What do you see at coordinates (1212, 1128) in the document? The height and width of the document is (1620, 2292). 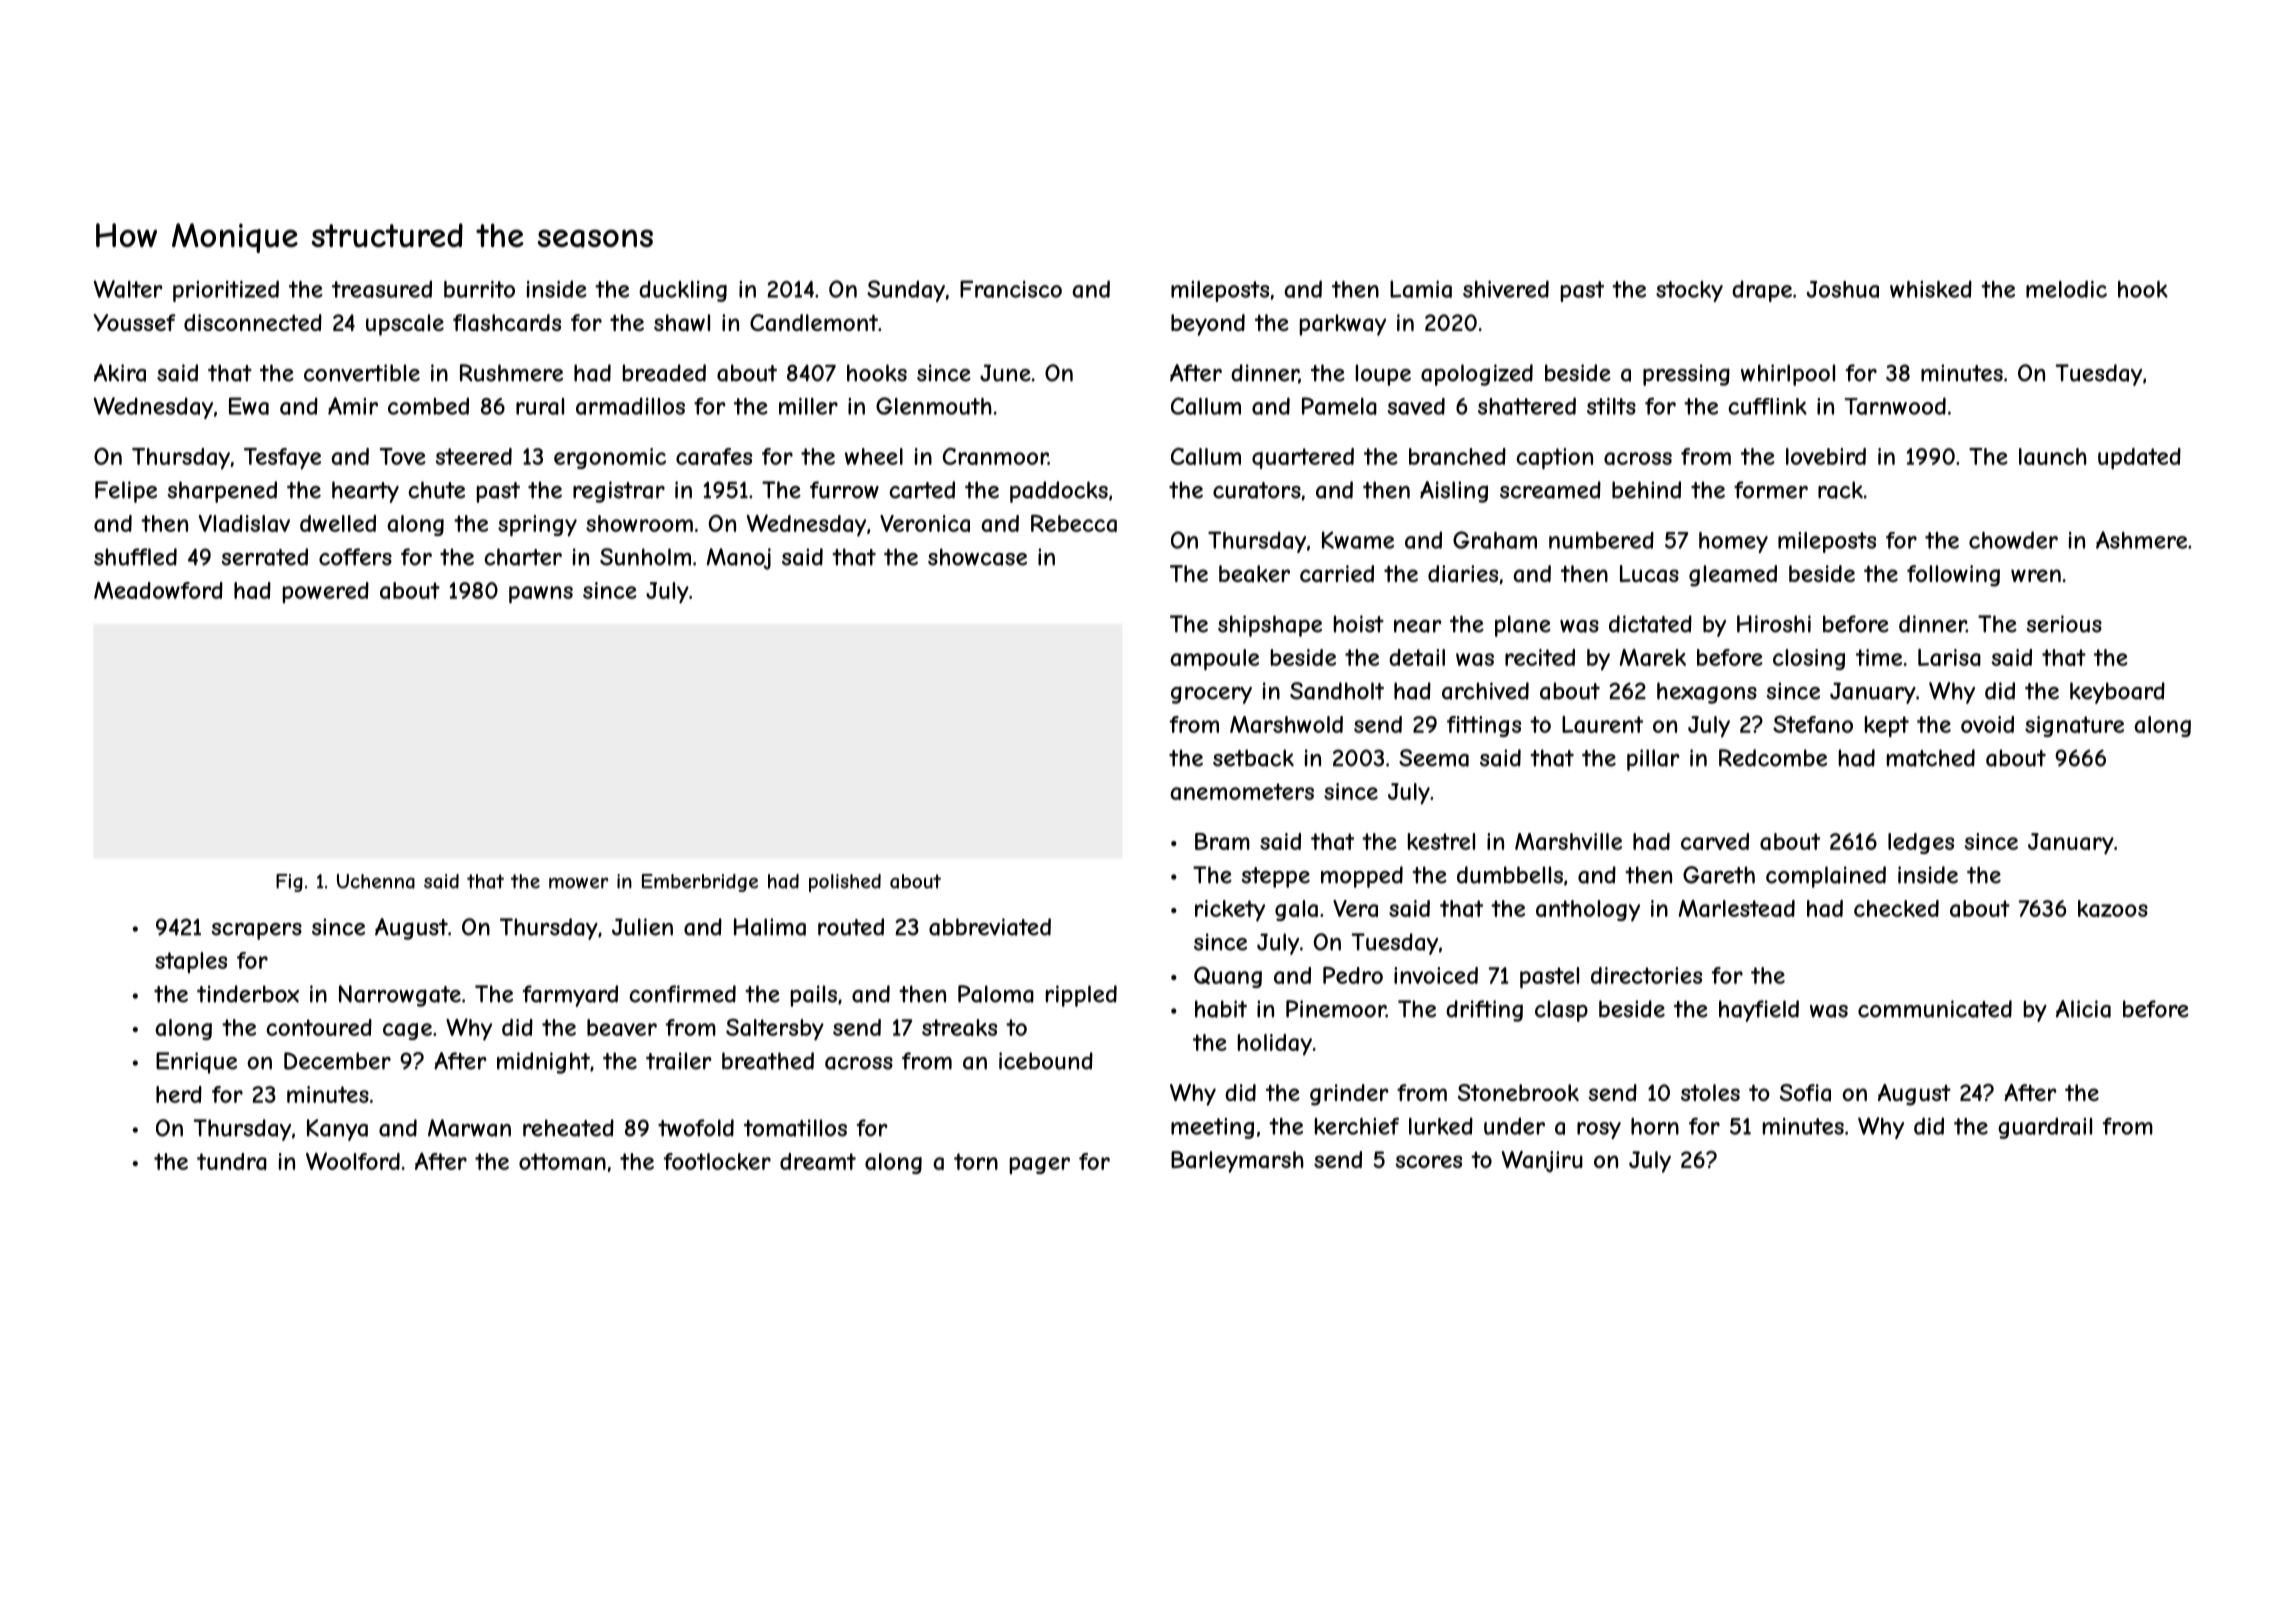 I see `meeting` at bounding box center [1212, 1128].
